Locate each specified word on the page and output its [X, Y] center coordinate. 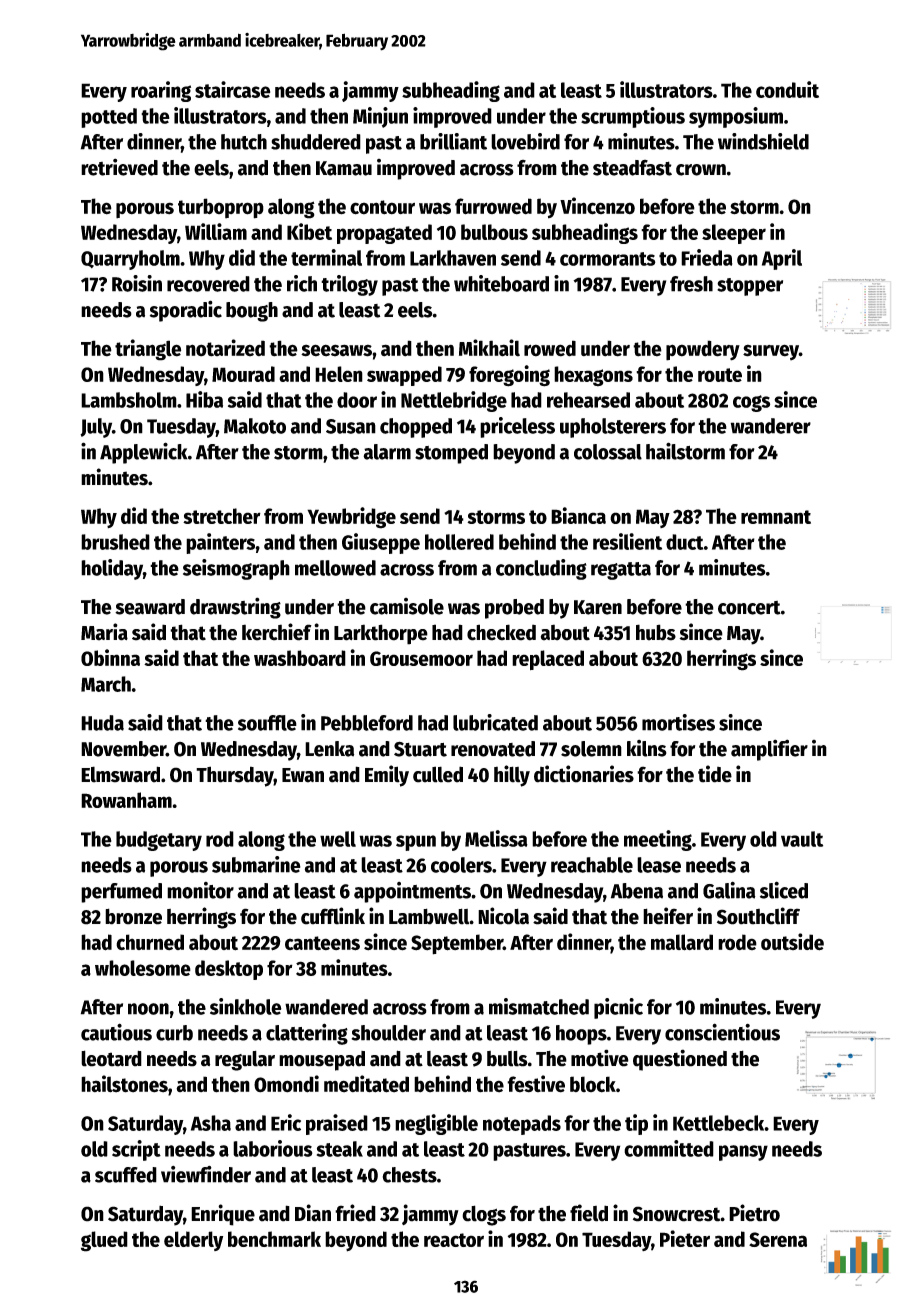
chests [409, 1175]
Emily [387, 776]
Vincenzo [597, 206]
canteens [322, 943]
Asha [211, 1123]
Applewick [144, 453]
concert [749, 608]
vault [802, 839]
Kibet [309, 231]
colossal [608, 452]
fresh [691, 284]
